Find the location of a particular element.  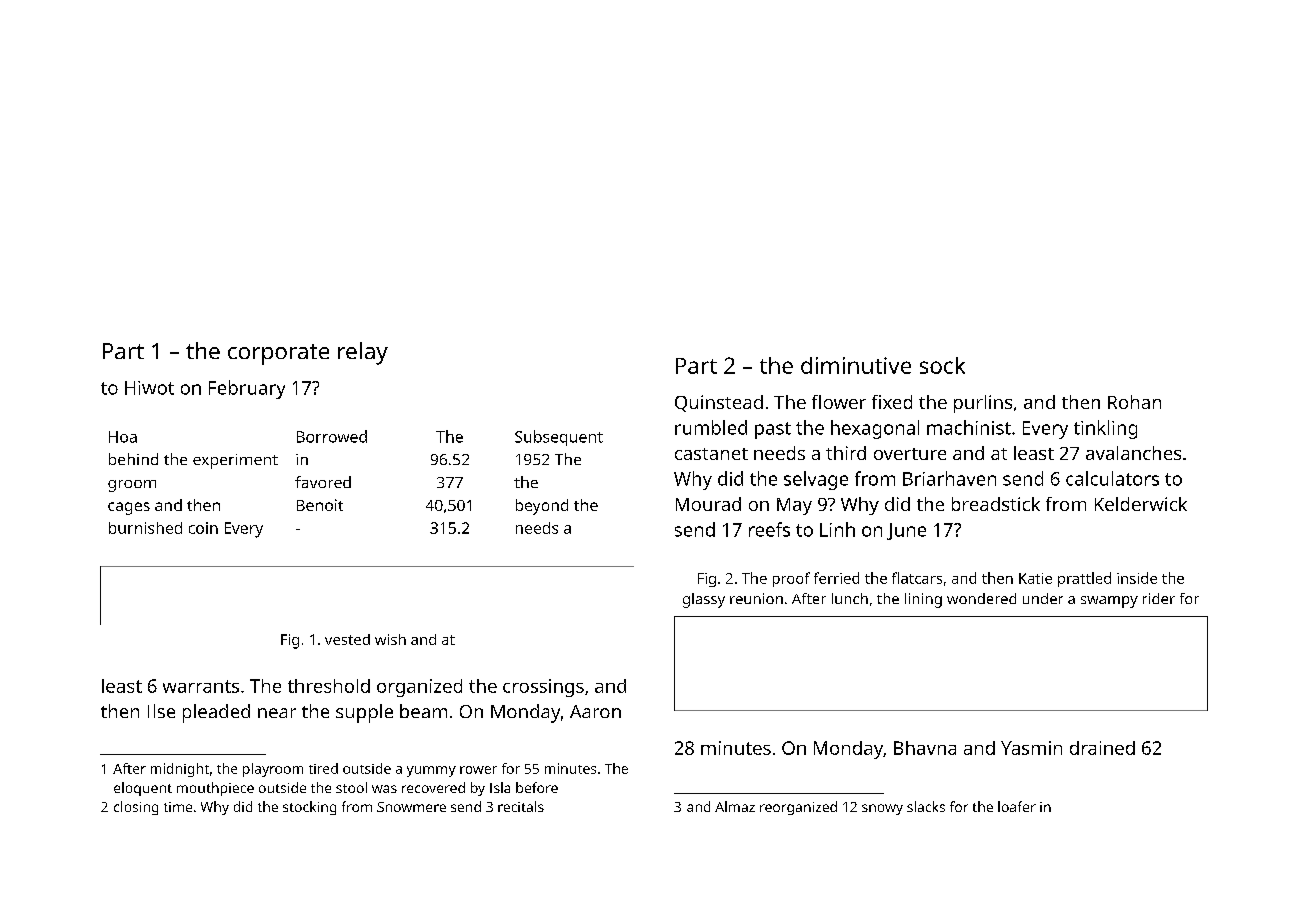

midnight is located at coordinates (180, 770).
